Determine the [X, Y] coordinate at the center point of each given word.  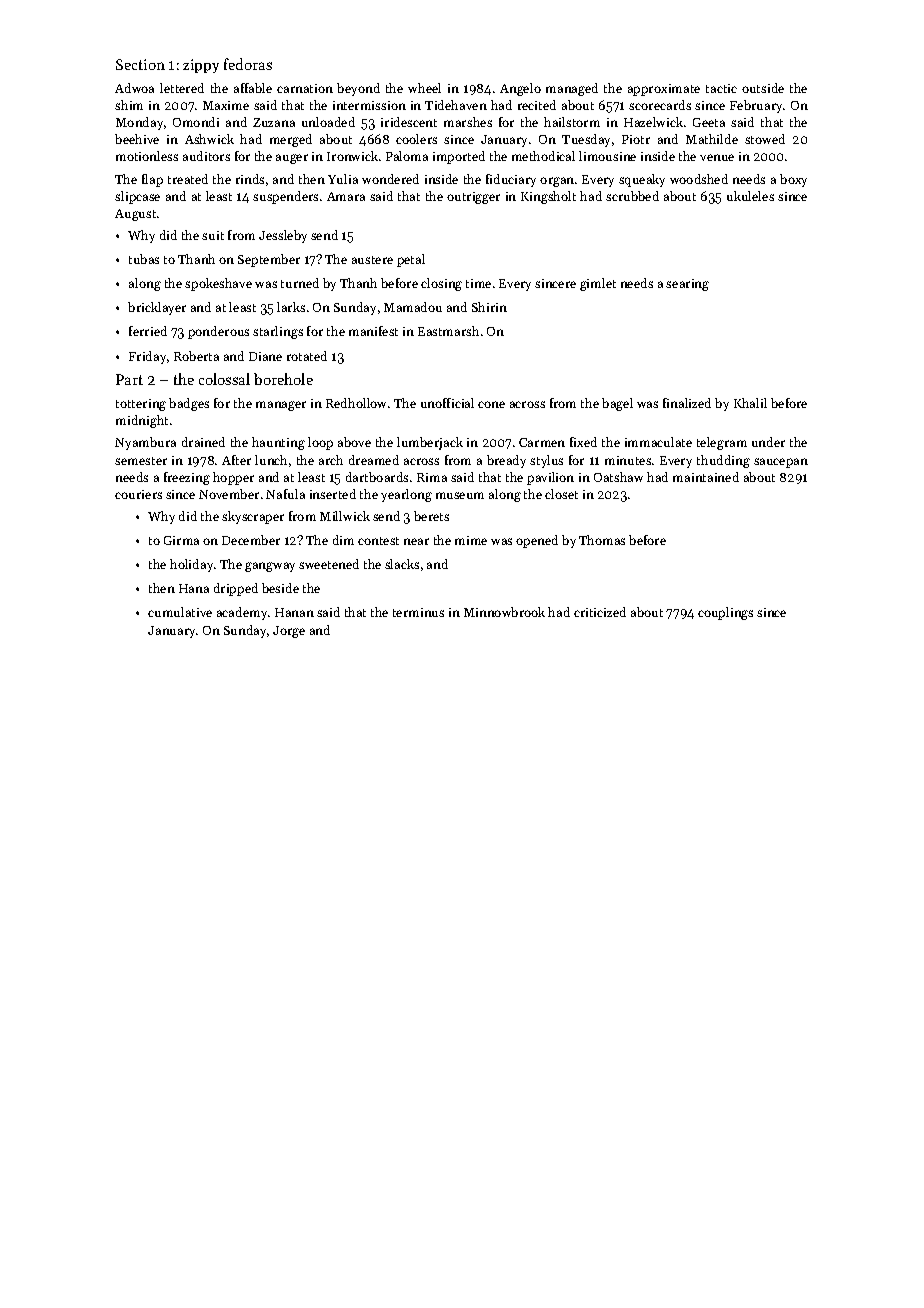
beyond [358, 89]
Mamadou [413, 307]
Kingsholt [548, 197]
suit [213, 235]
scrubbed [632, 196]
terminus [418, 612]
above [354, 442]
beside [280, 588]
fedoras [248, 64]
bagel [617, 404]
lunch [271, 460]
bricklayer [157, 308]
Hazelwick [653, 122]
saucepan [781, 463]
